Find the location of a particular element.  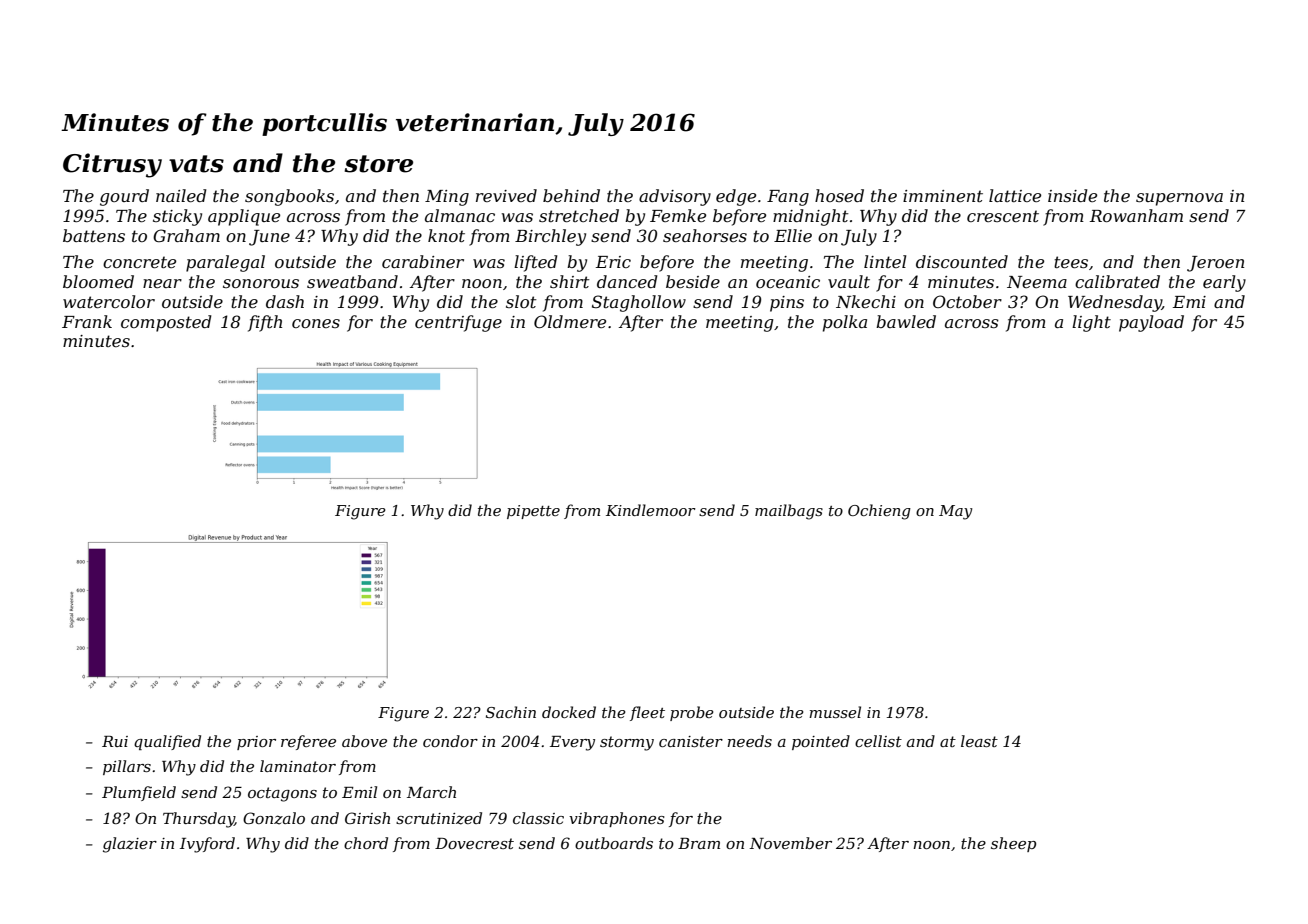

bawled is located at coordinates (906, 321).
